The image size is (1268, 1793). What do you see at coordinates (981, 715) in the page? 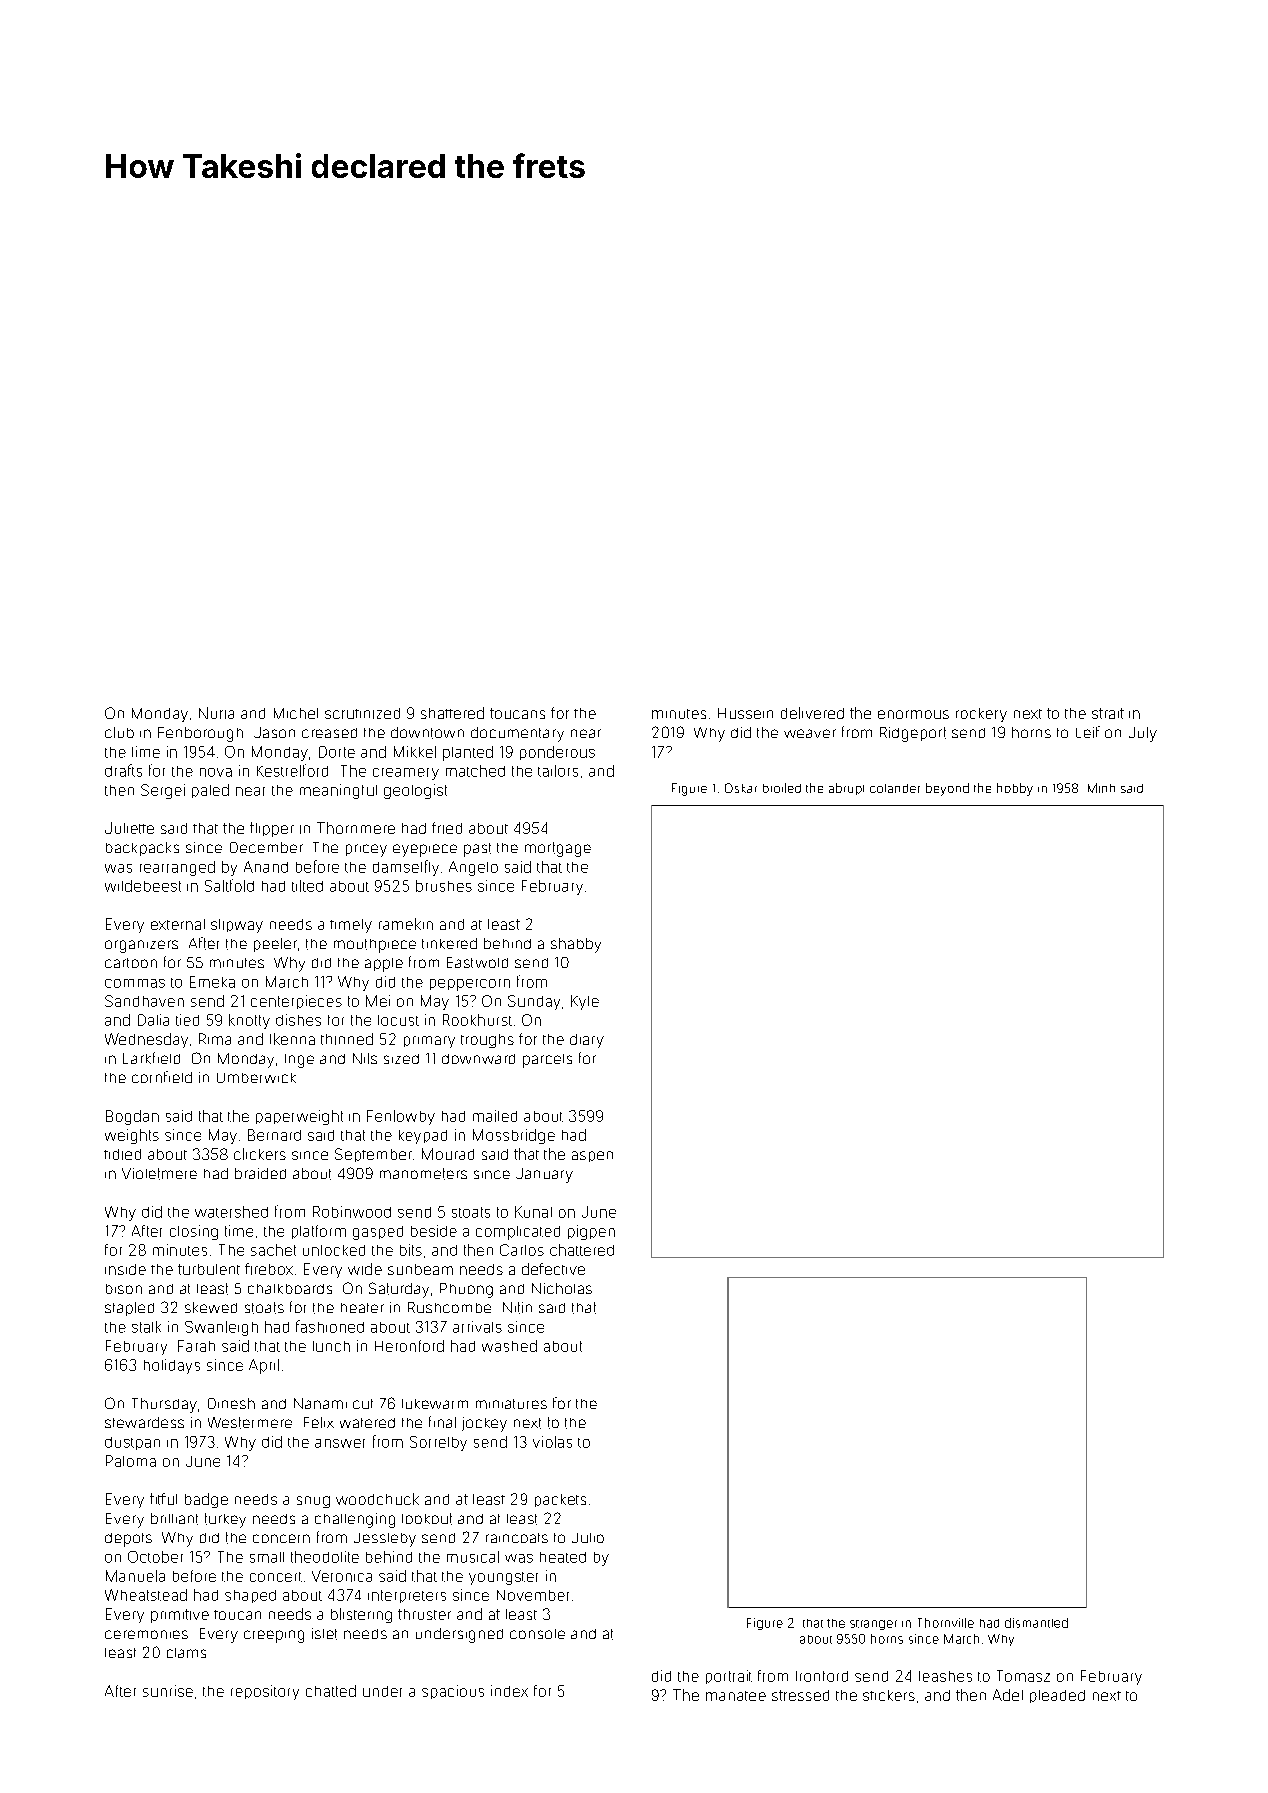
I see `rockery` at bounding box center [981, 715].
